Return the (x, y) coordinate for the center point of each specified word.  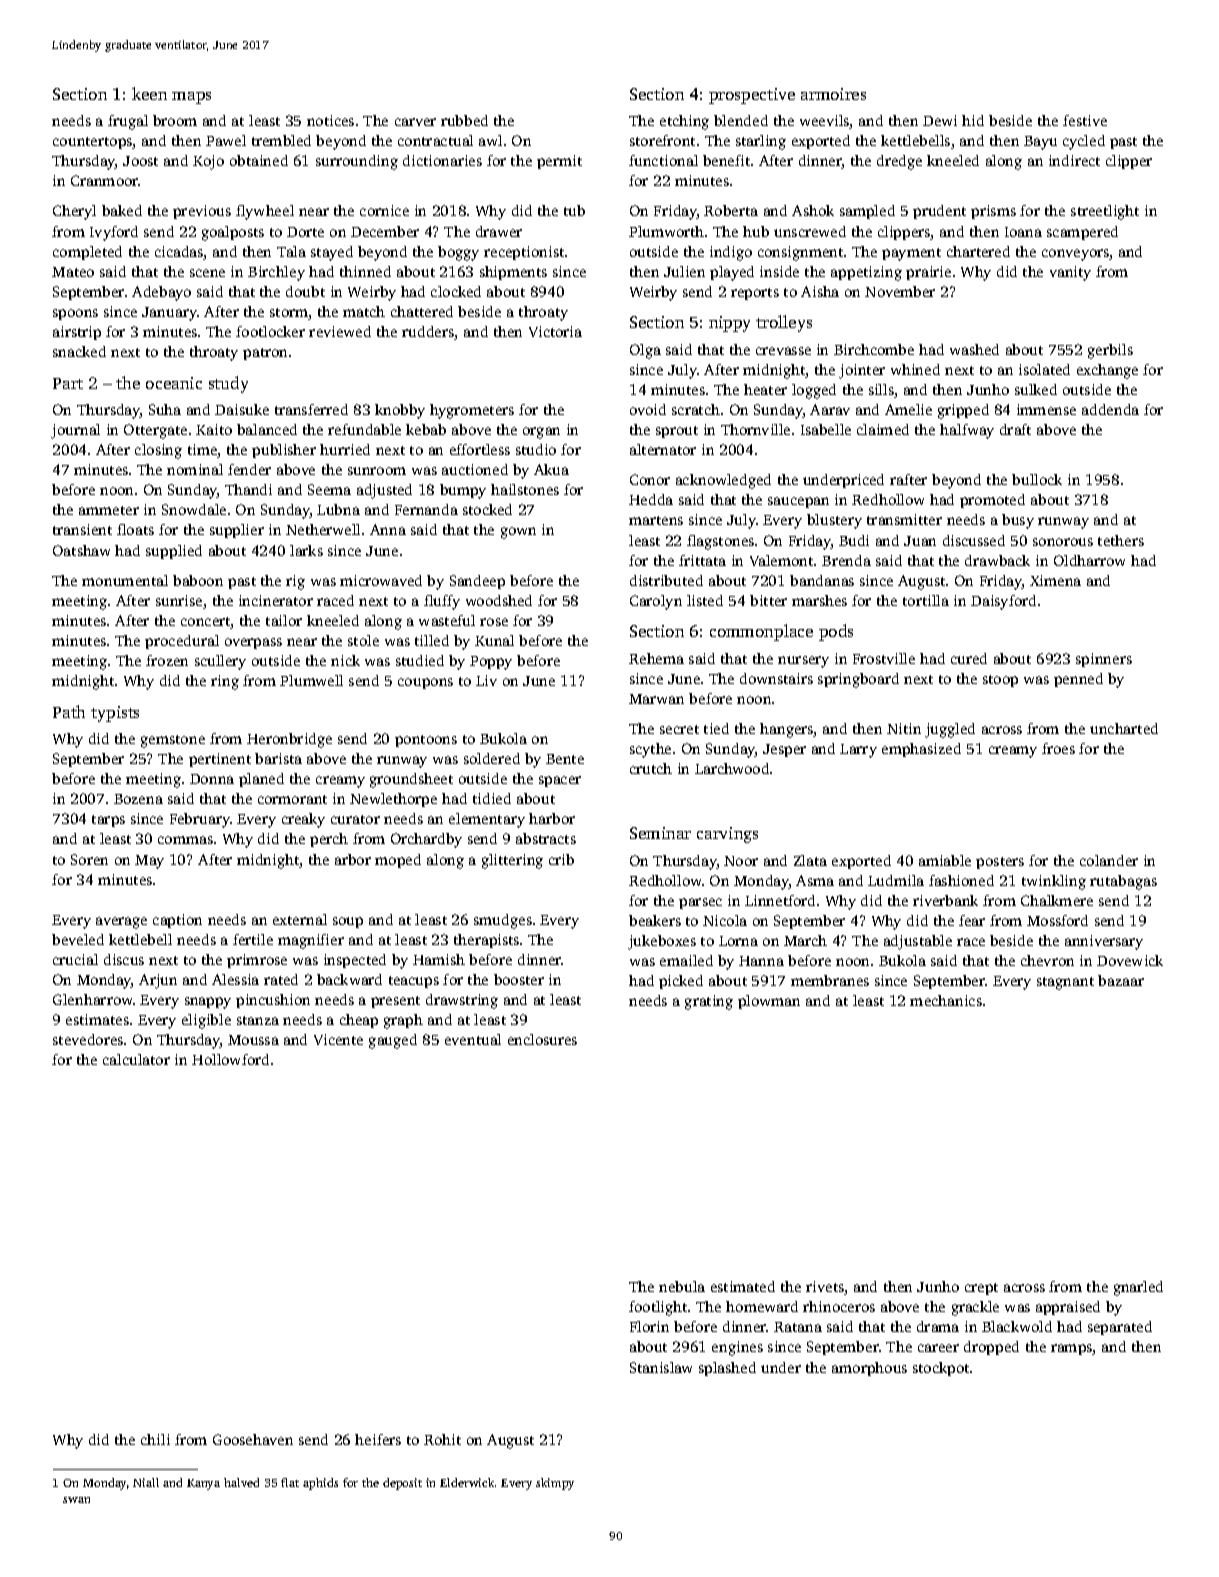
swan (76, 1500)
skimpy (555, 1484)
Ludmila (896, 880)
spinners (1104, 660)
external (300, 919)
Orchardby (426, 840)
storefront (662, 140)
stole (363, 640)
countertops (93, 143)
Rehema (656, 658)
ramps (1072, 1349)
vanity (1070, 273)
